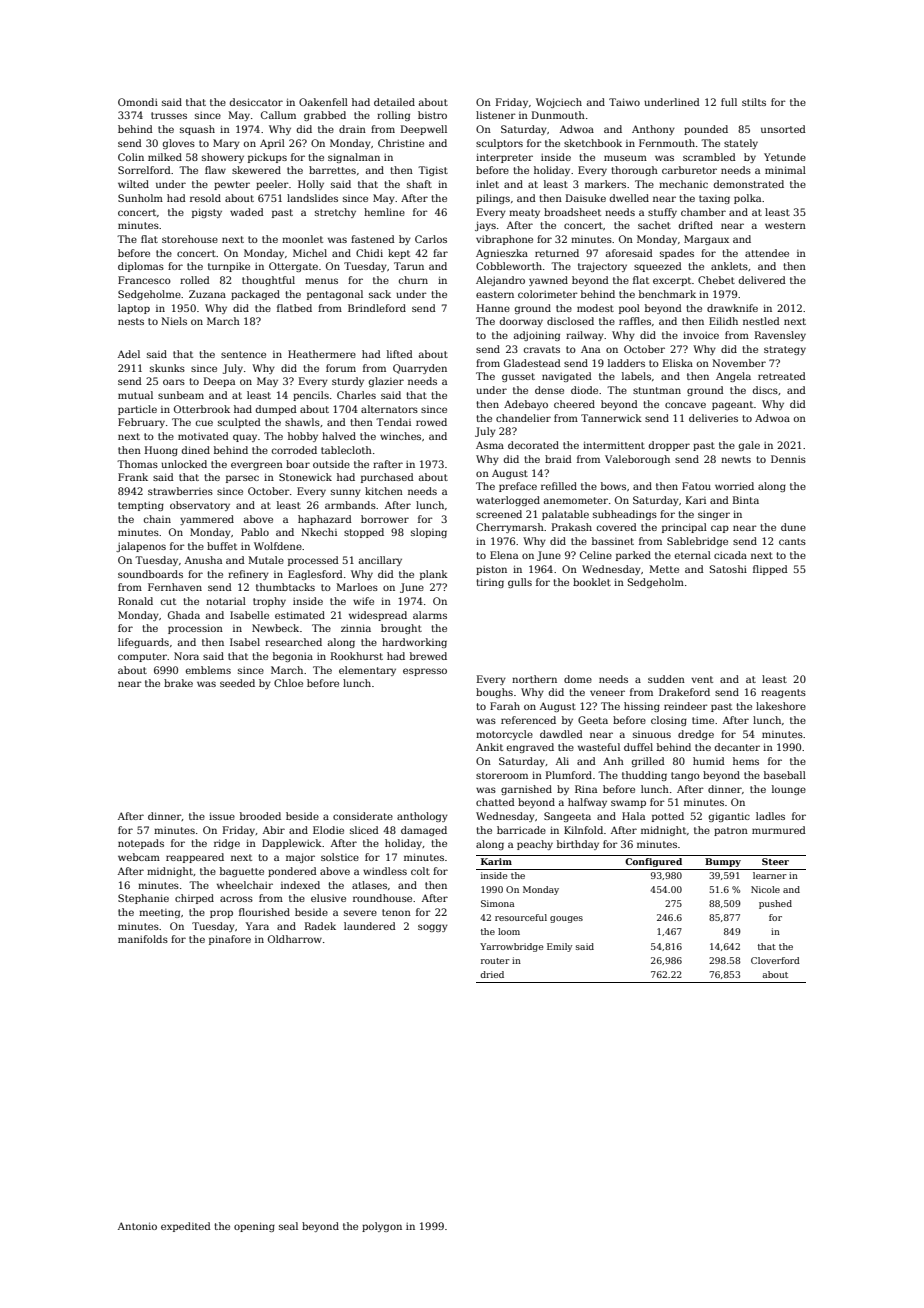 This screenshot has width=924, height=1308. I want to click on Rookhurst, so click(357, 656).
